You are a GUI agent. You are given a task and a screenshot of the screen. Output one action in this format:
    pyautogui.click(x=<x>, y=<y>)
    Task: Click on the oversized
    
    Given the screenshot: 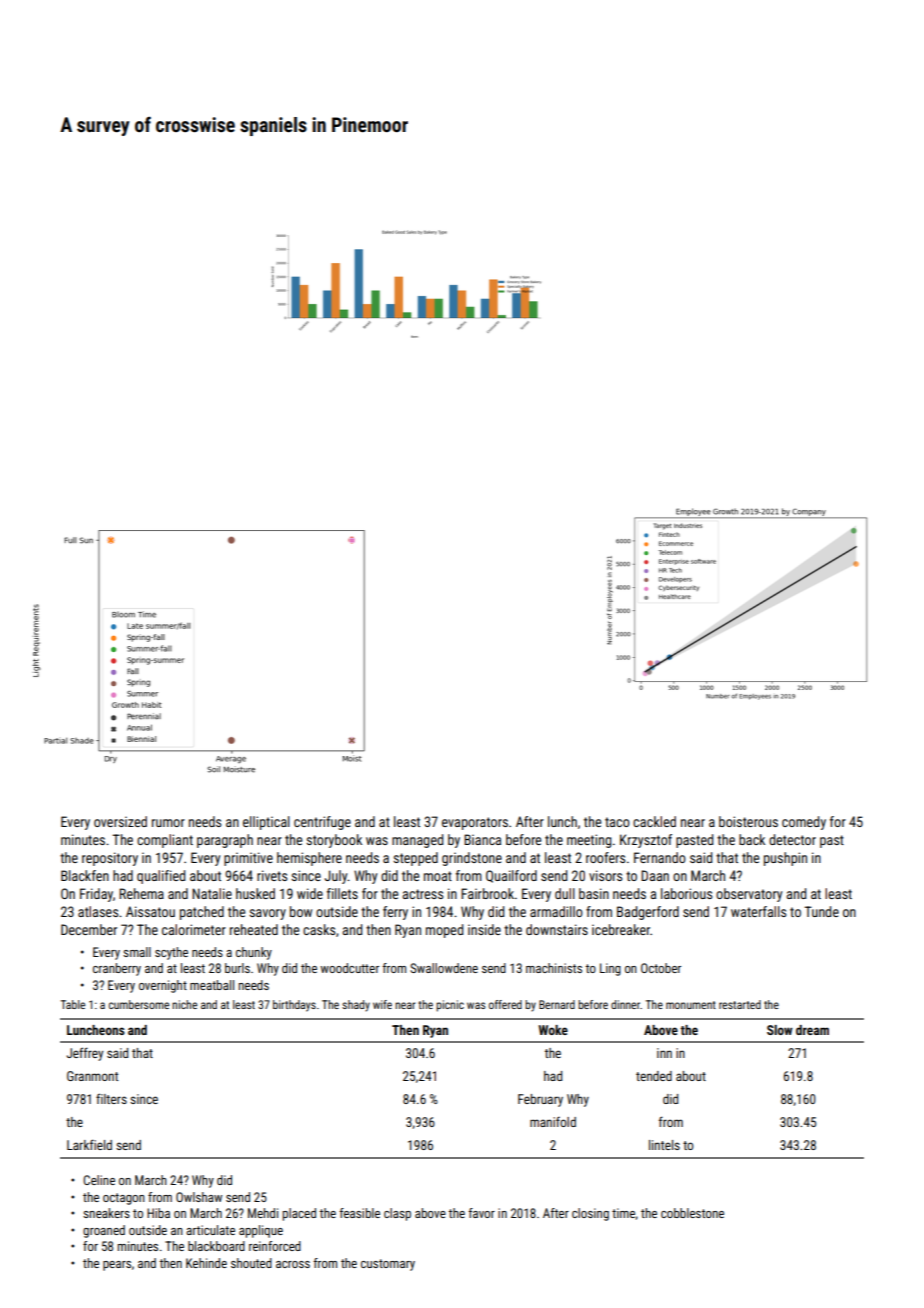 What is the action you would take?
    pyautogui.click(x=120, y=821)
